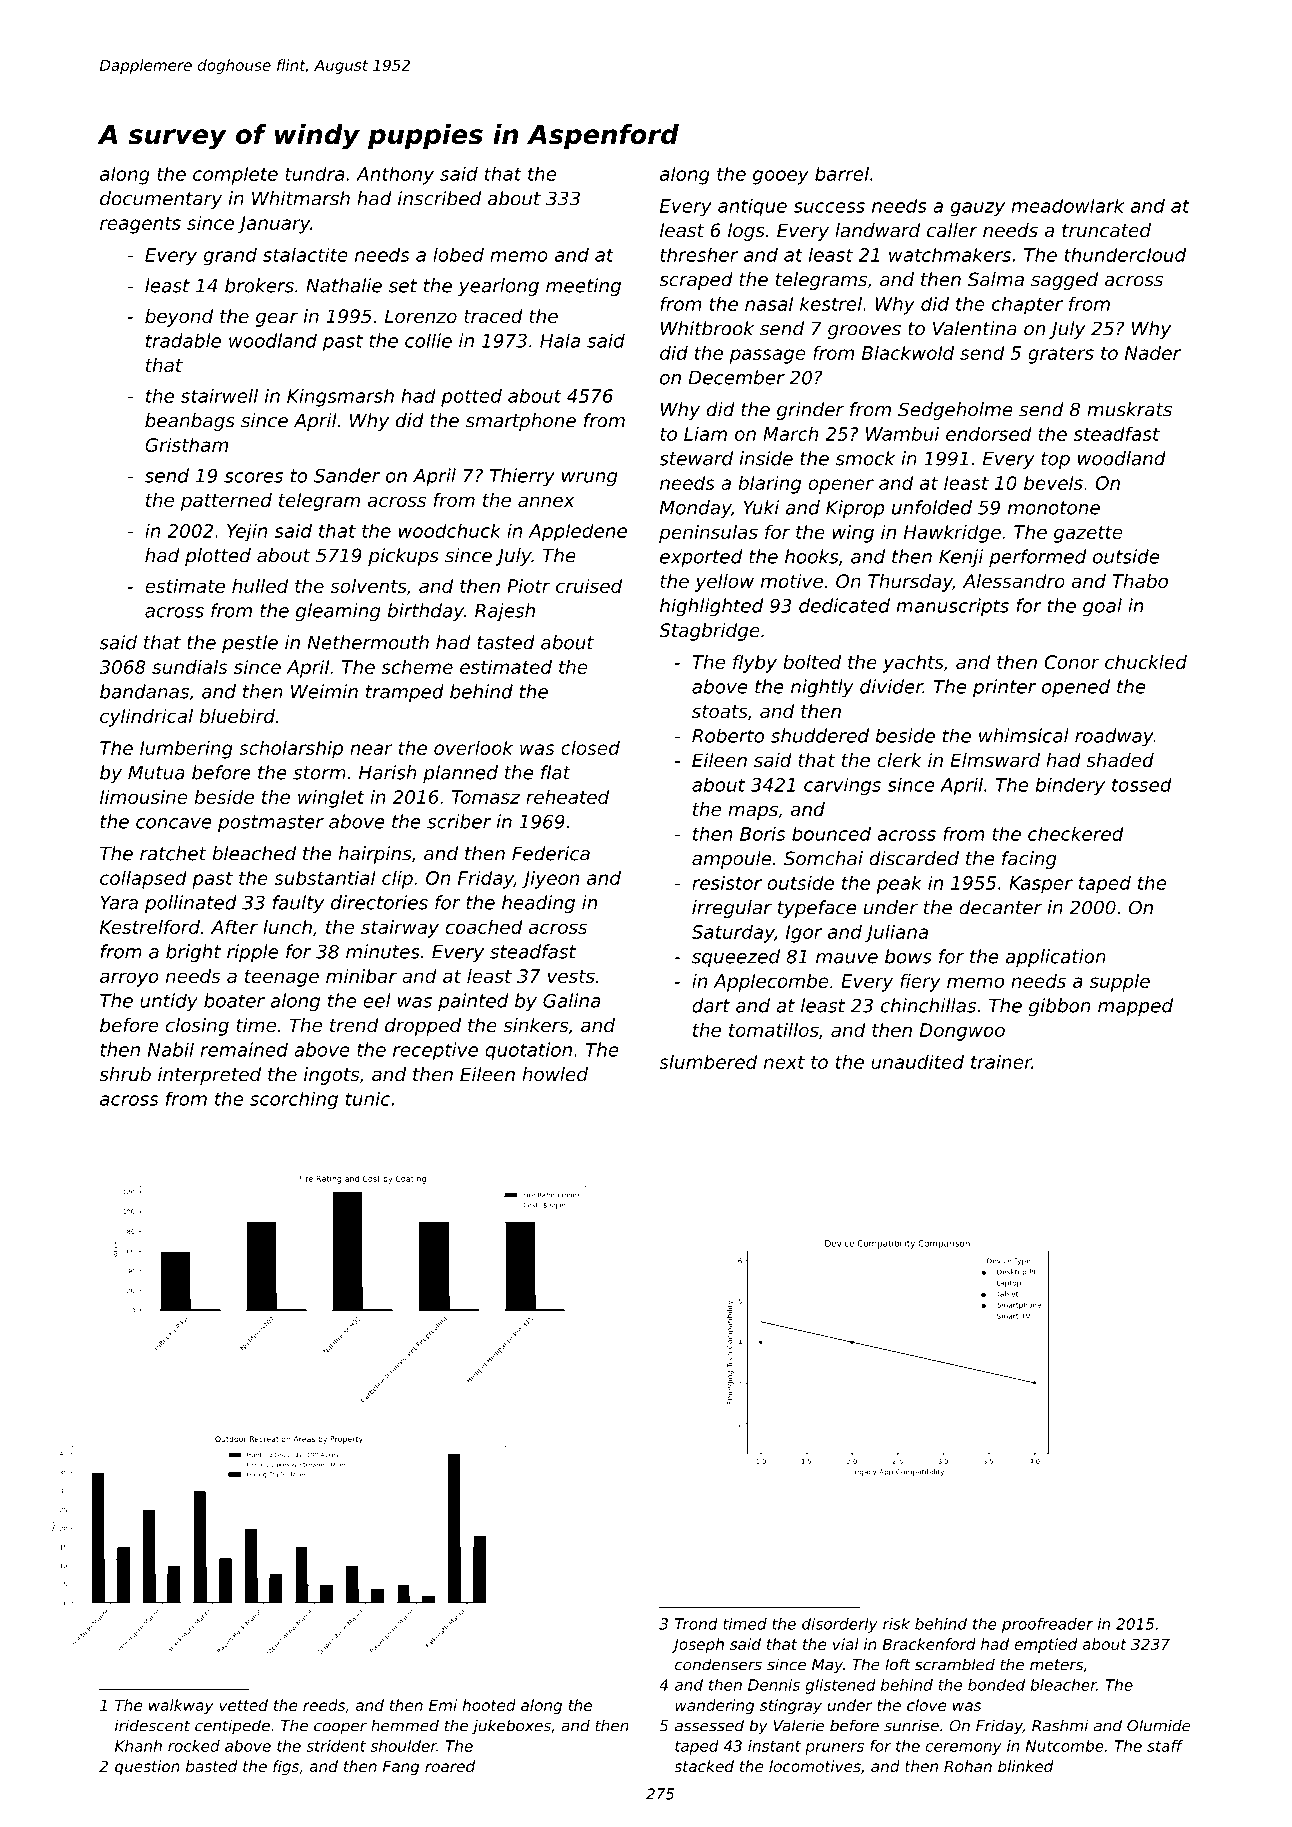  I want to click on vests, so click(571, 976).
